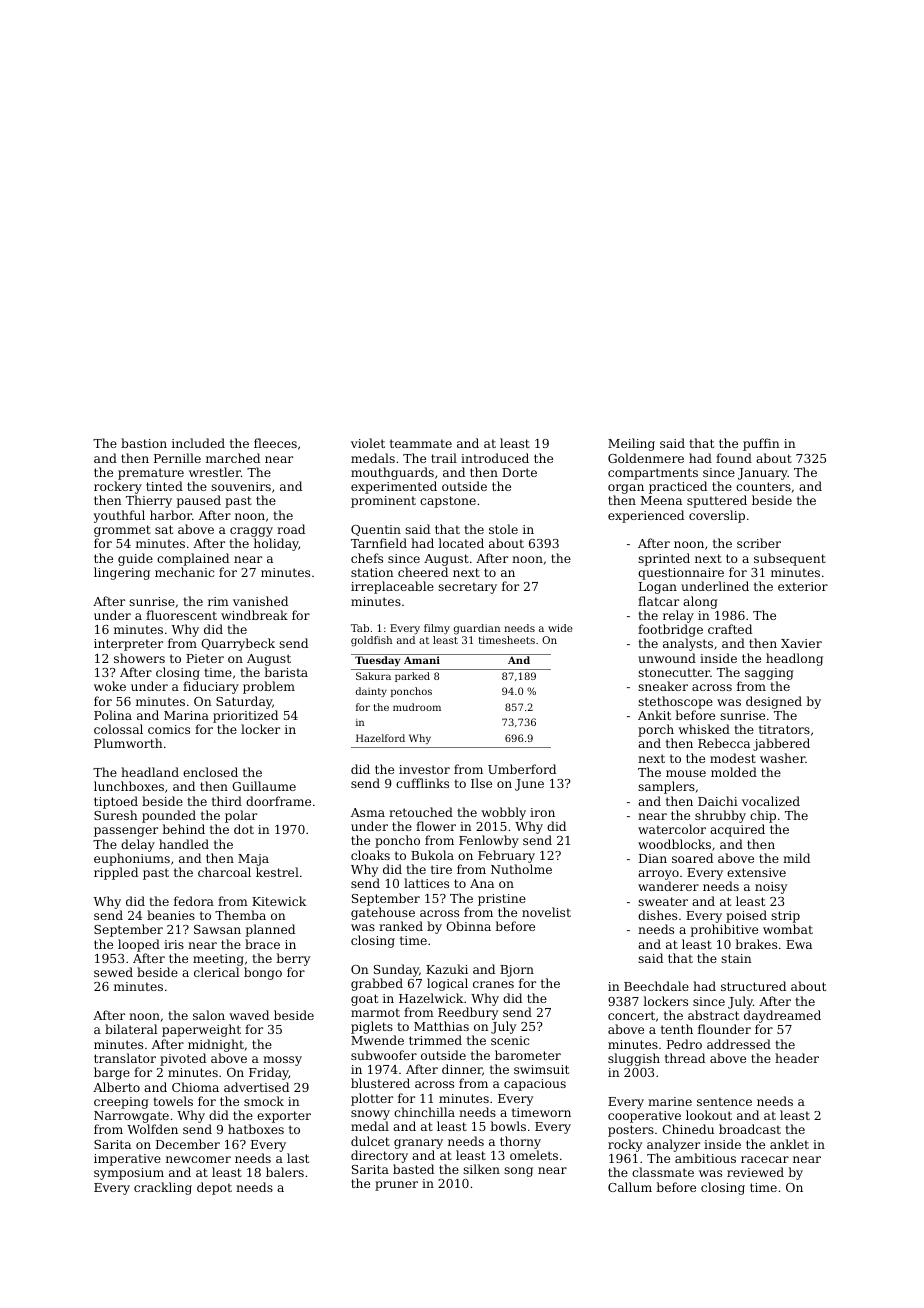  Describe the element at coordinates (437, 629) in the document. I see `filmy` at that location.
